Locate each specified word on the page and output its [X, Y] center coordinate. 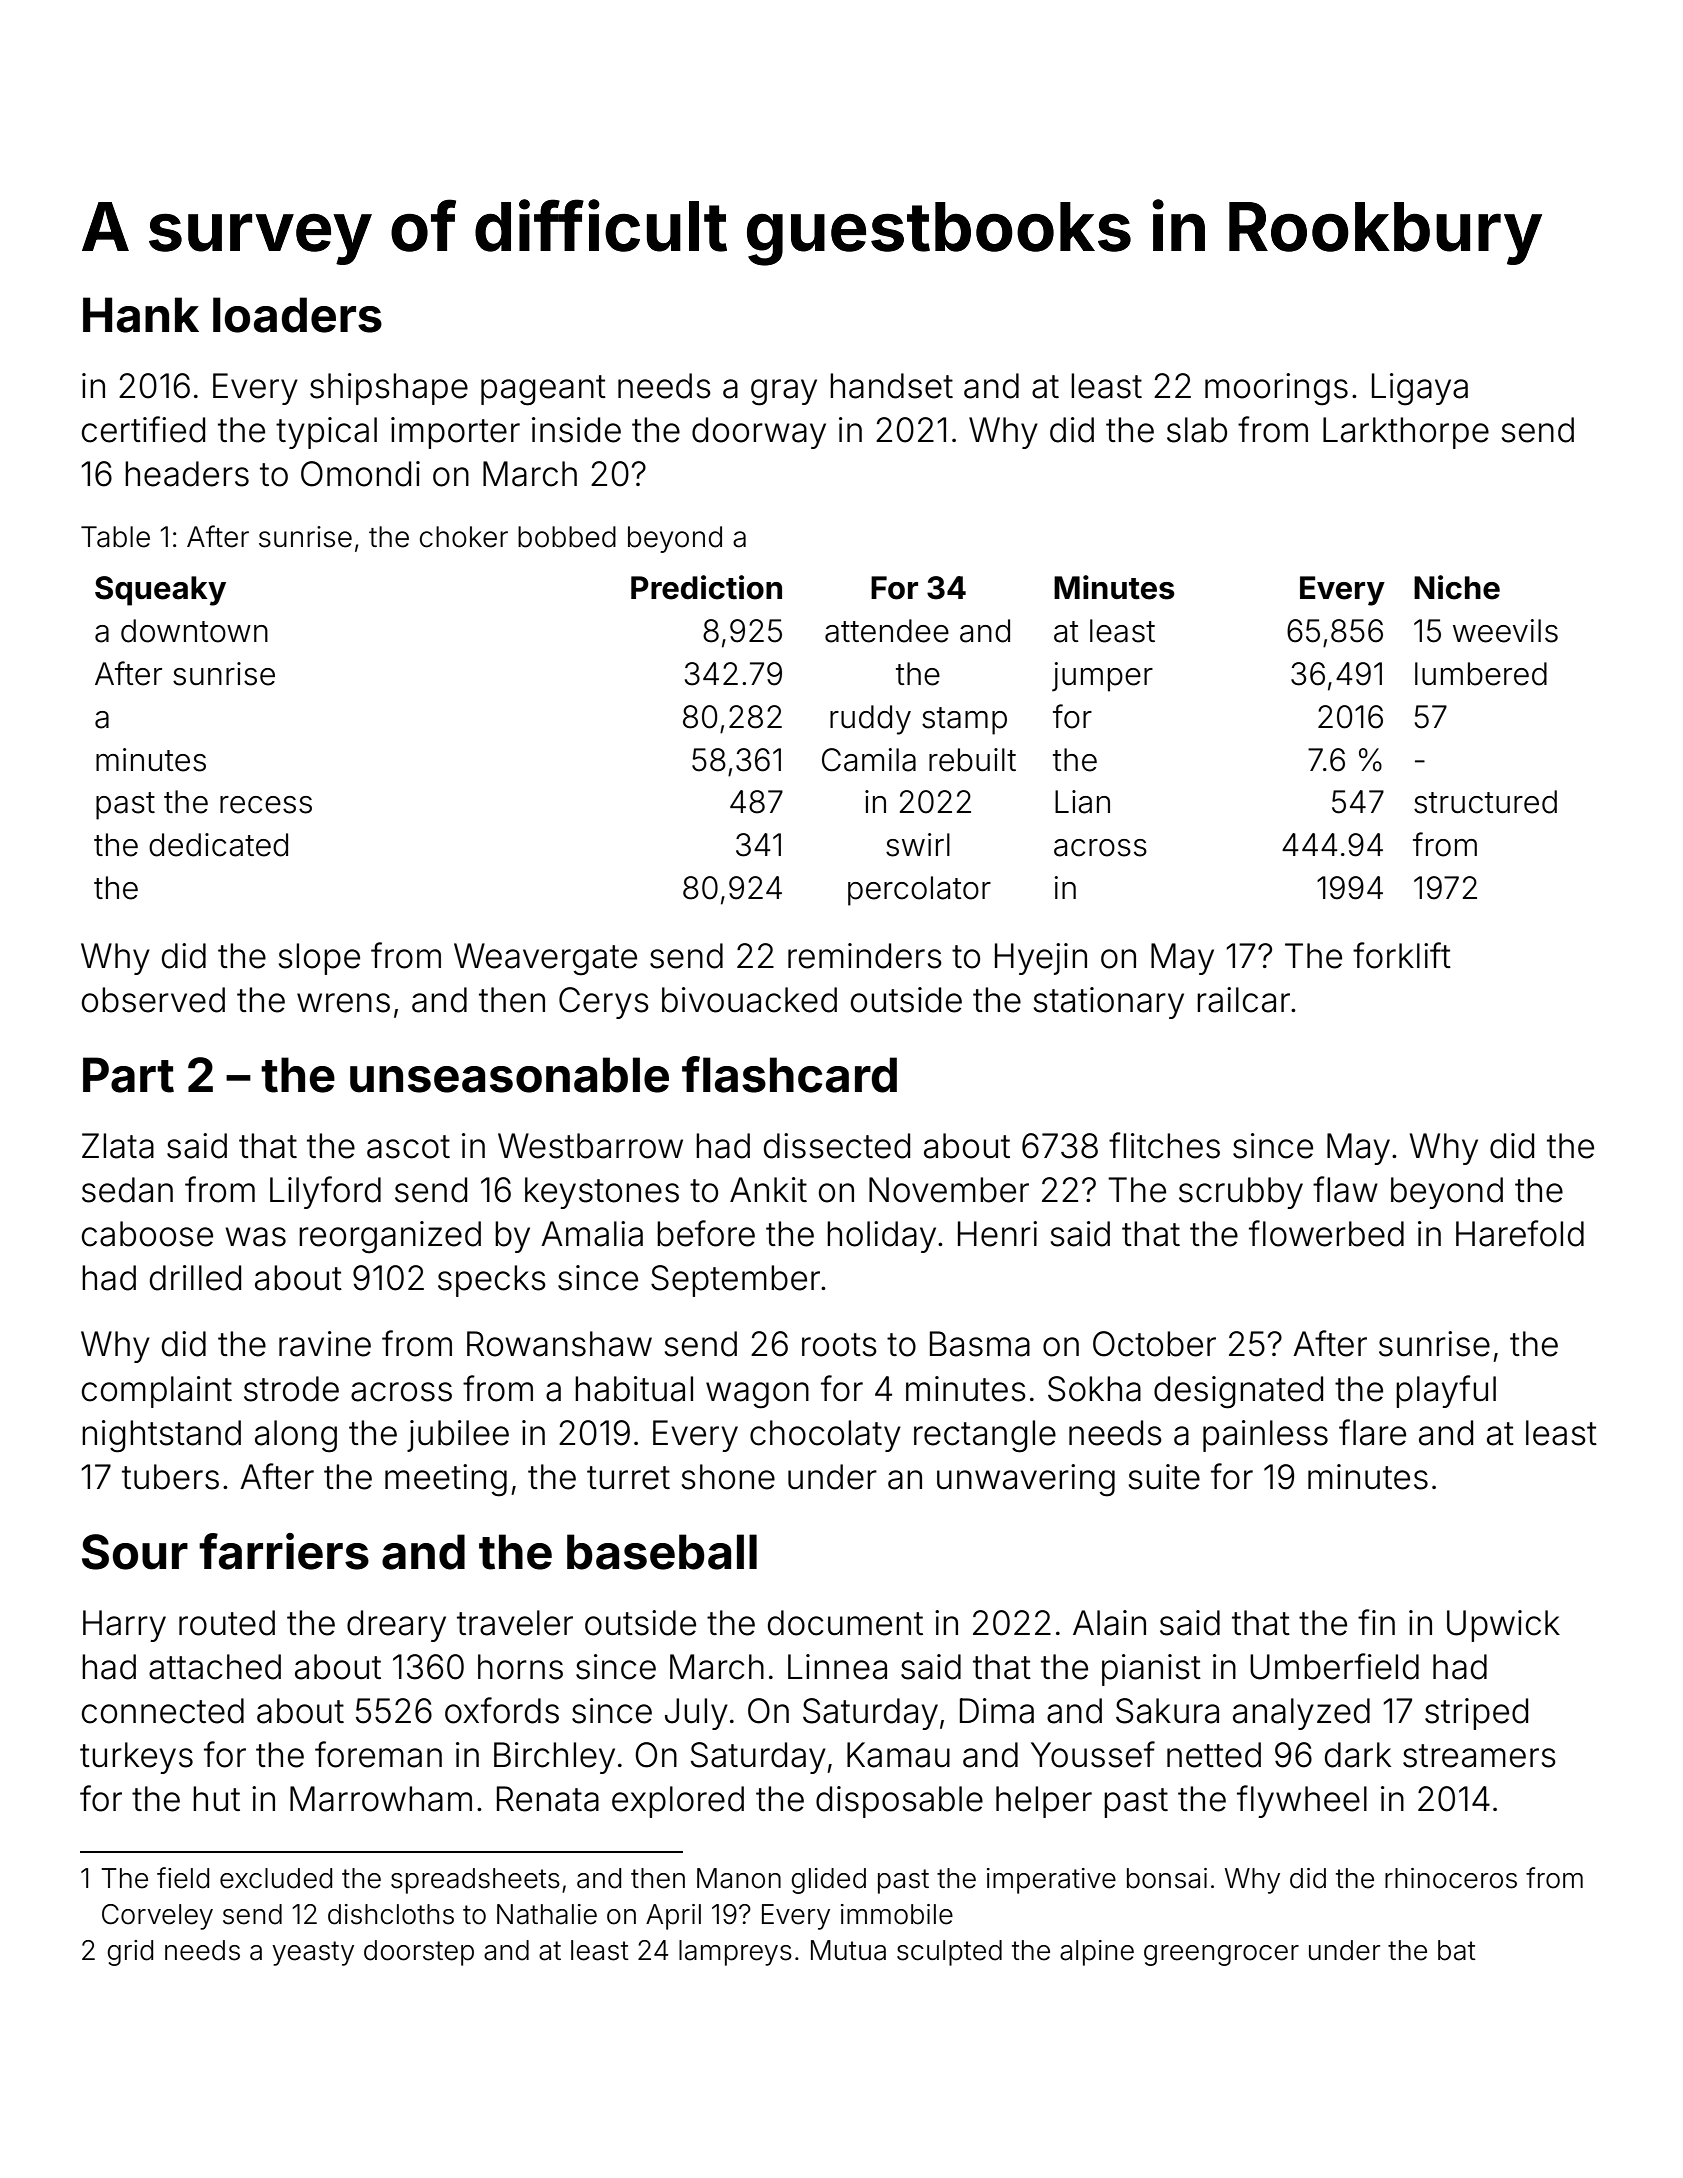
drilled [195, 1278]
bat [1456, 1950]
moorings [1276, 389]
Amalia [592, 1234]
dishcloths [391, 1914]
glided [828, 1881]
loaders [297, 315]
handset [891, 386]
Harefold [1520, 1233]
